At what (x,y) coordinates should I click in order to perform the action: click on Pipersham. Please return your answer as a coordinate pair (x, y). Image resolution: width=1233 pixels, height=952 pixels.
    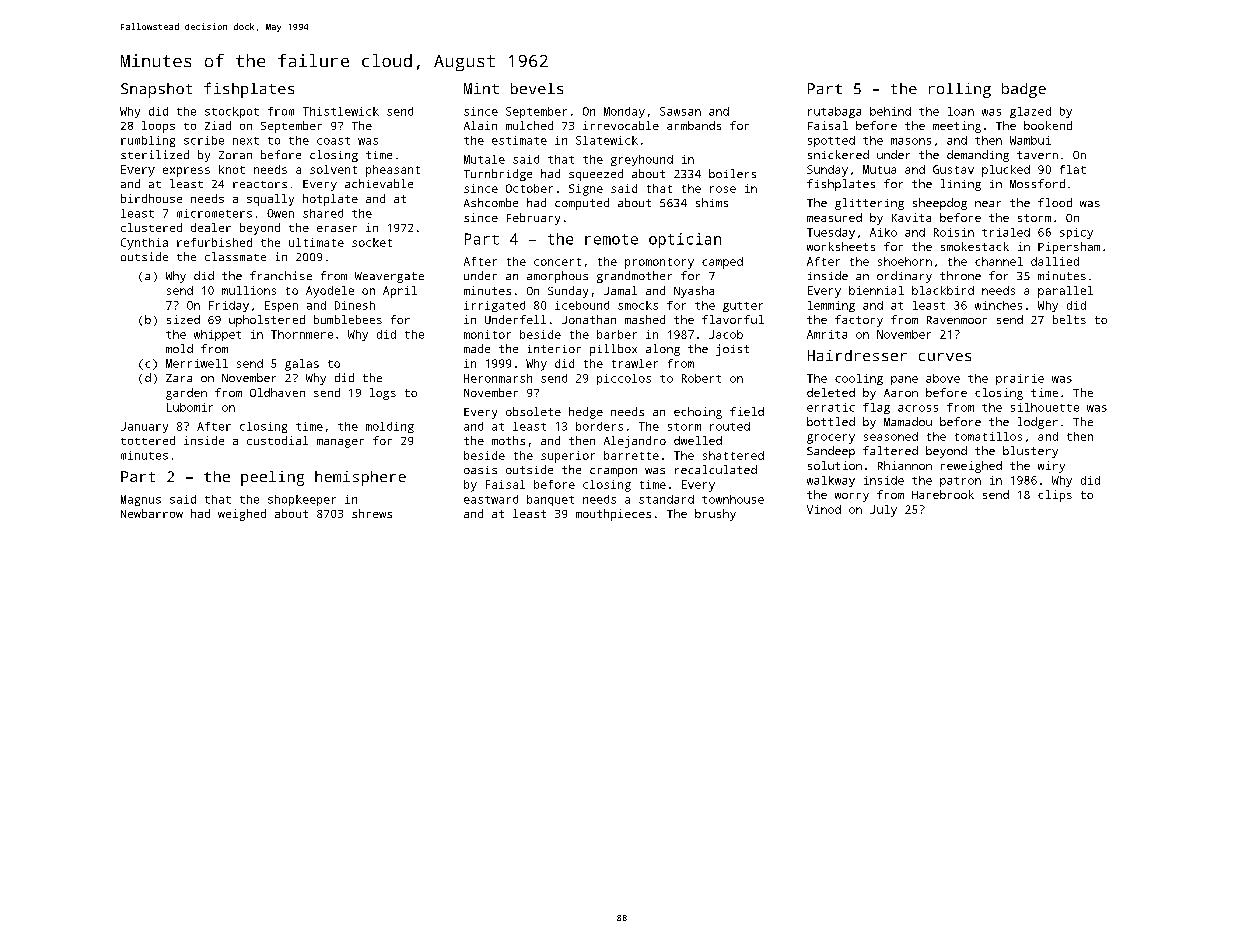
    Looking at the image, I should click on (1069, 248).
